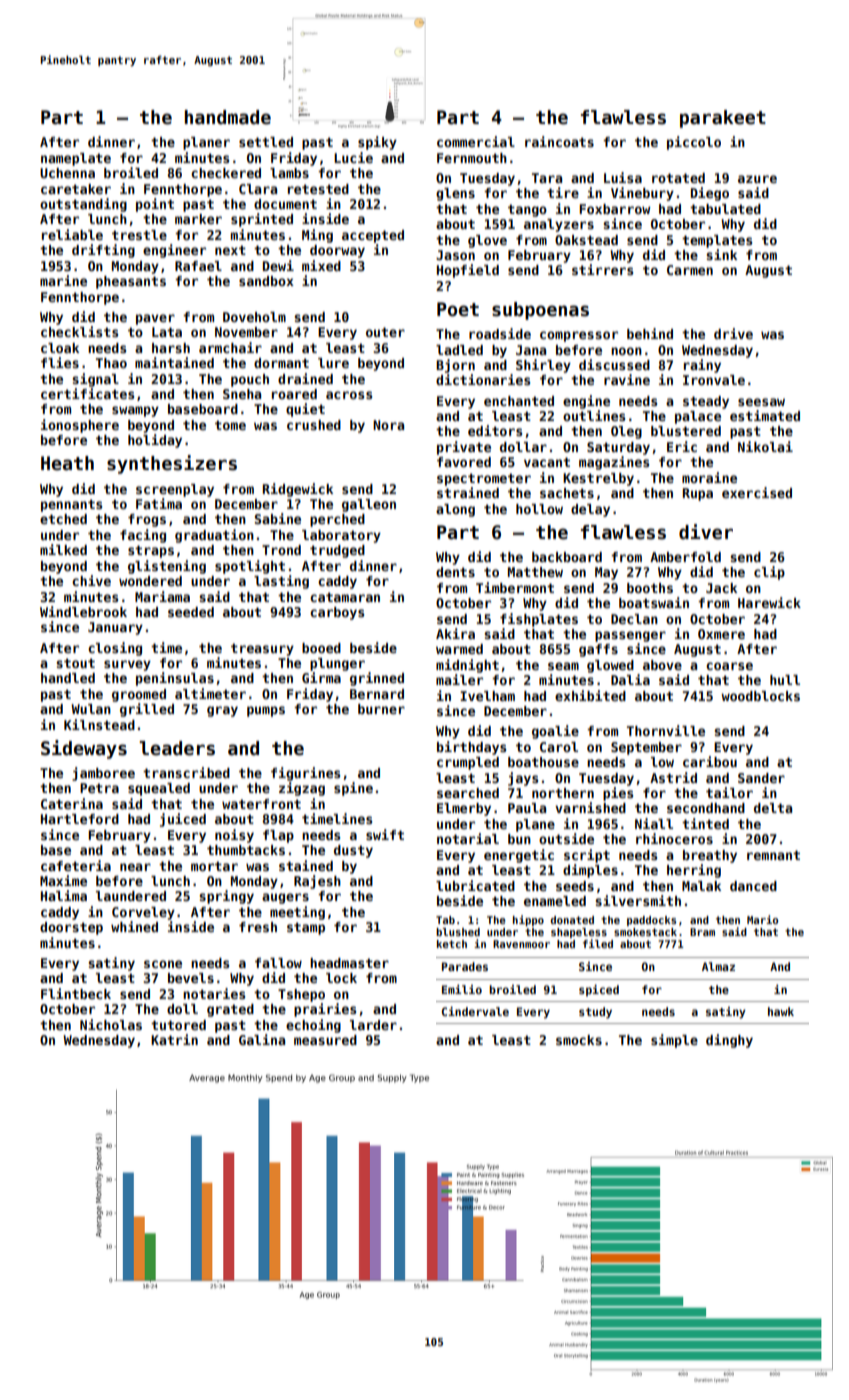 This page has height=1400, width=849. Describe the element at coordinates (698, 417) in the page. I see `palace` at that location.
